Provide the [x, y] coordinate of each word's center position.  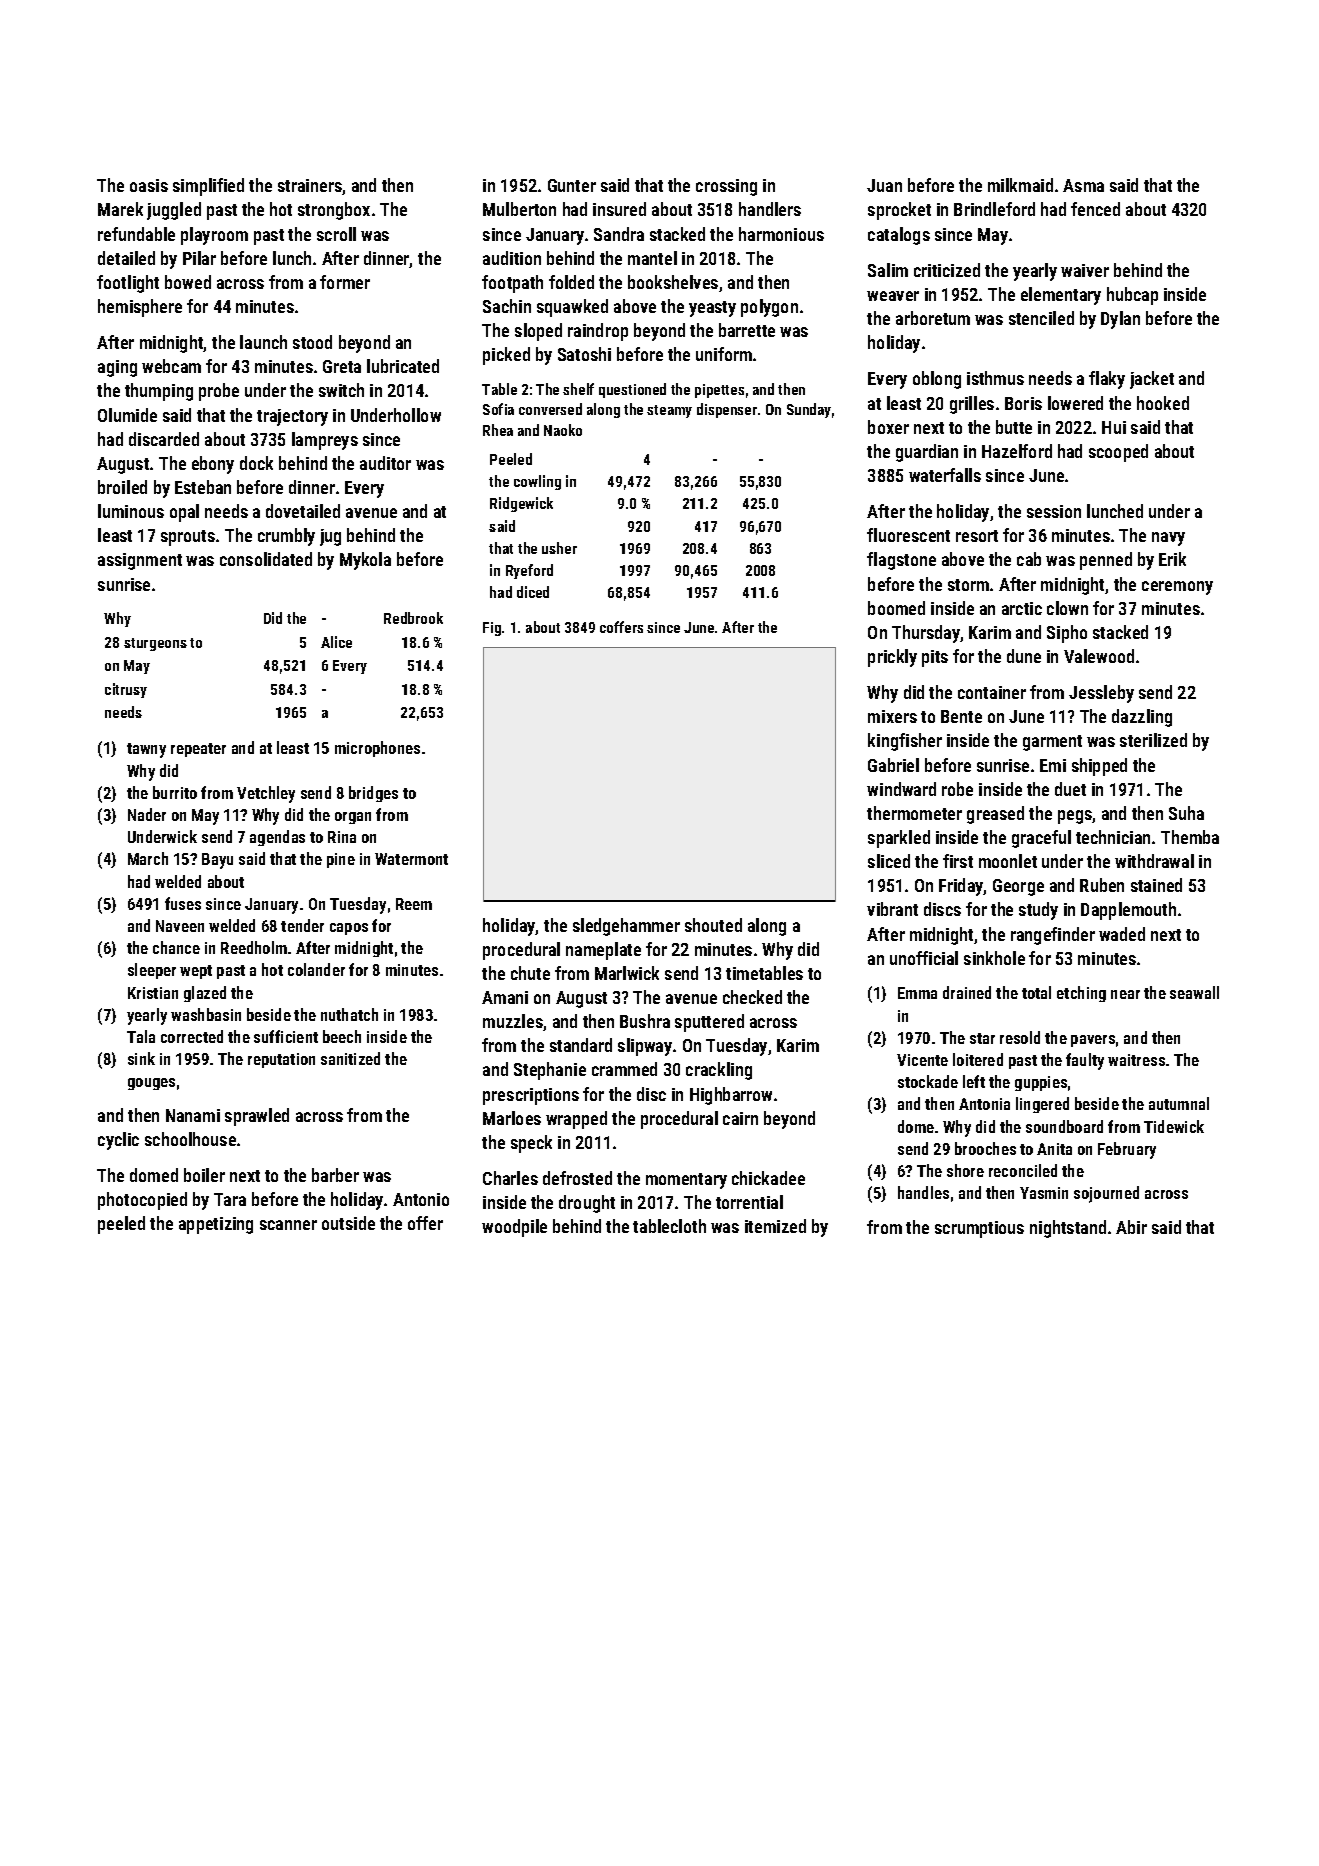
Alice [336, 642]
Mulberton [519, 209]
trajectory [292, 417]
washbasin [206, 1014]
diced [533, 592]
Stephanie [550, 1071]
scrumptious [979, 1229]
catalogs [899, 236]
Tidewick [1174, 1126]
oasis [149, 185]
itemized [775, 1226]
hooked [1163, 403]
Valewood [1099, 656]
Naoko [563, 430]
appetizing [216, 1225]
